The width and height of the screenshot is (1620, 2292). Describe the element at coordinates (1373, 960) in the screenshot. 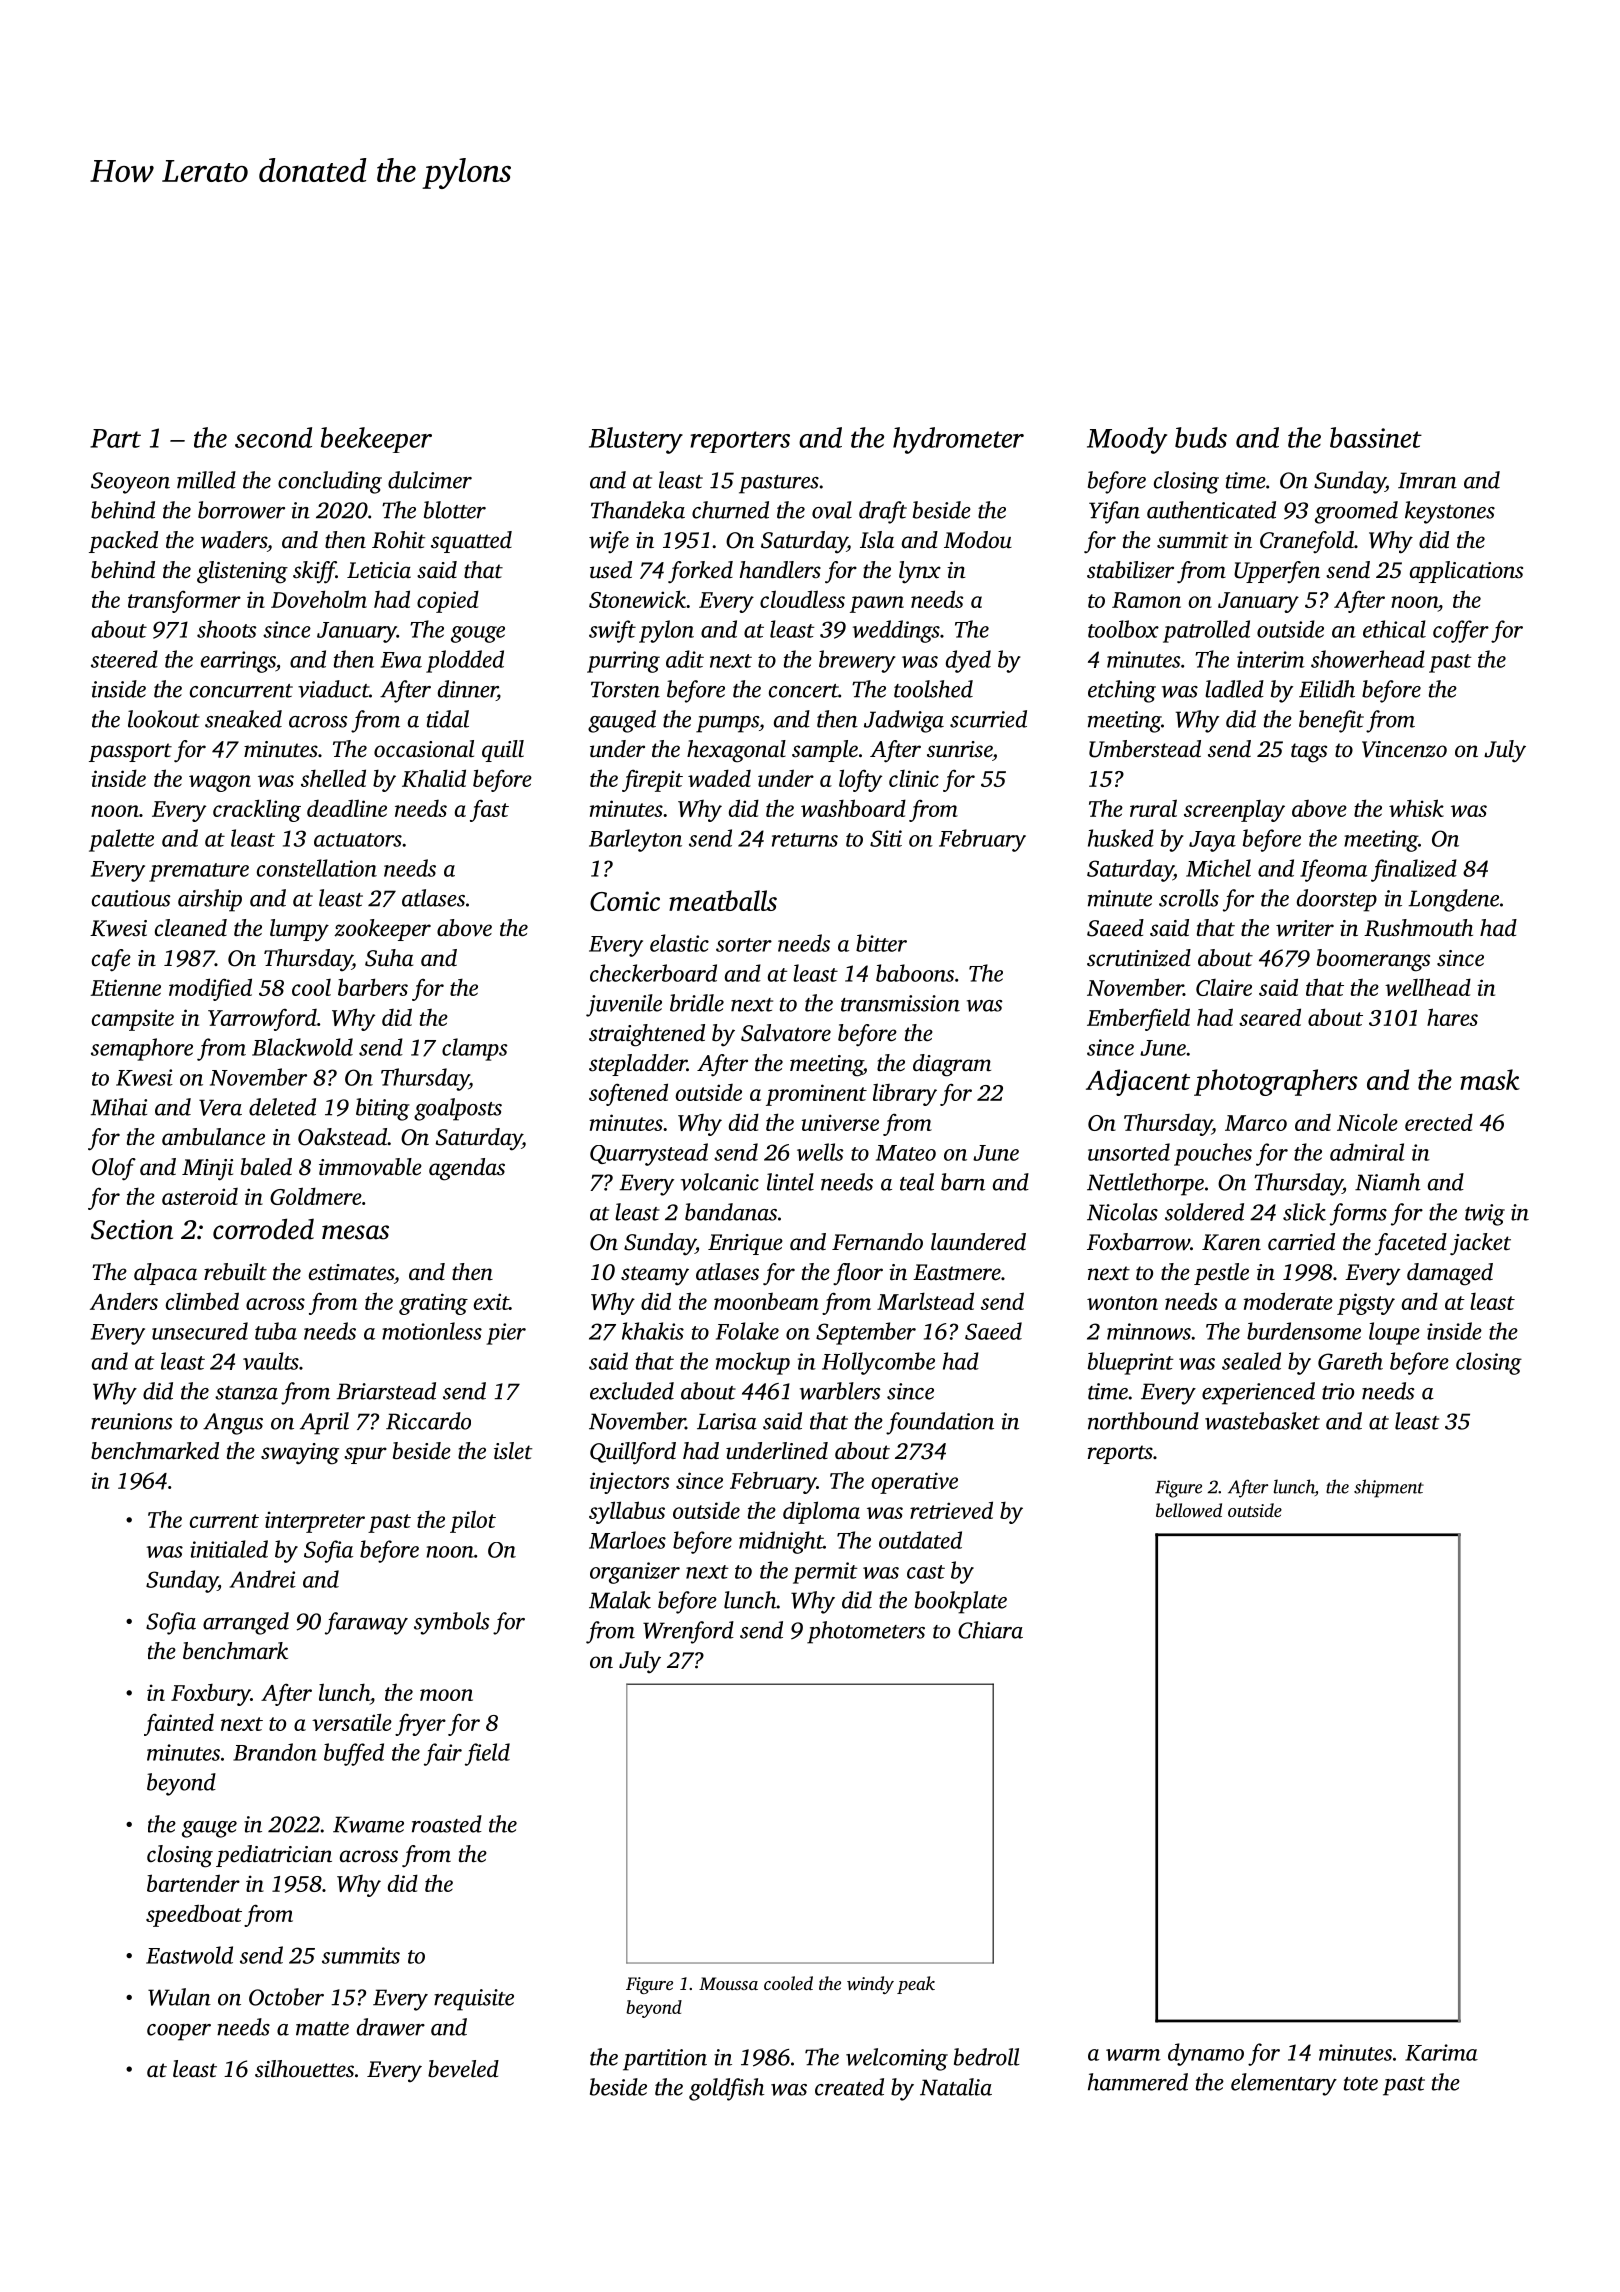

I see `boomerangs` at that location.
